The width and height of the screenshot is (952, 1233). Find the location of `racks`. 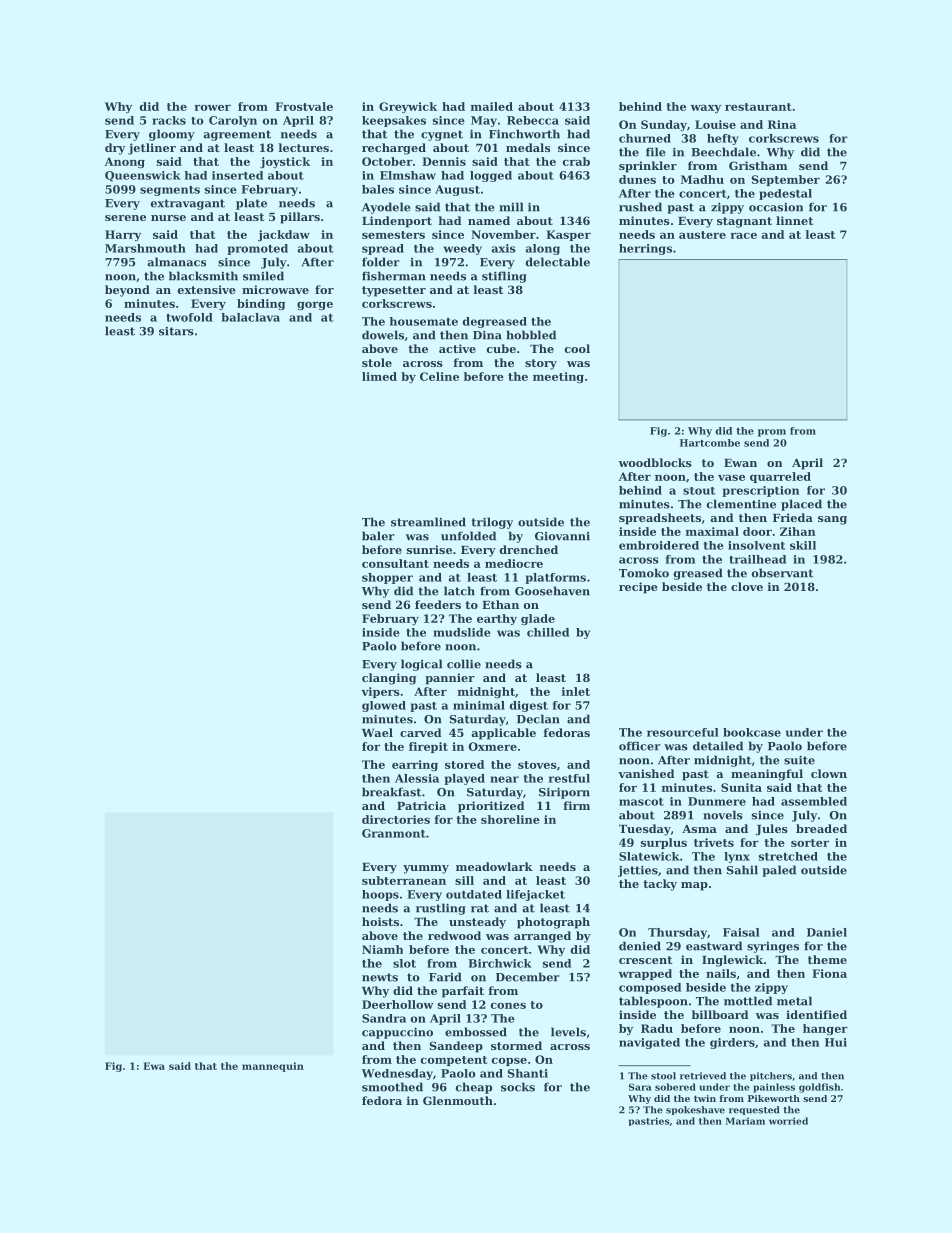

racks is located at coordinates (169, 120).
